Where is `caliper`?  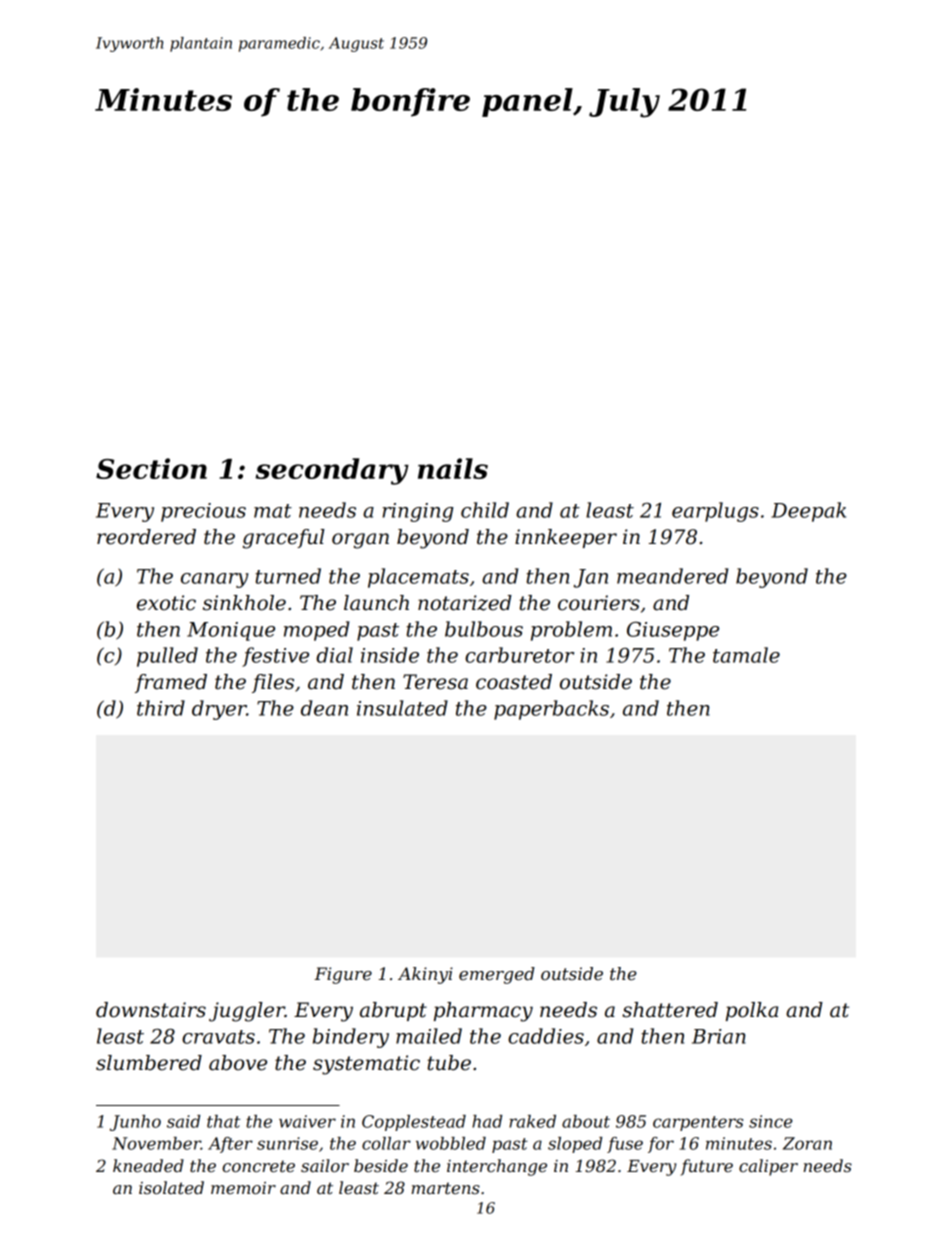
caliper is located at coordinates (768, 1167).
